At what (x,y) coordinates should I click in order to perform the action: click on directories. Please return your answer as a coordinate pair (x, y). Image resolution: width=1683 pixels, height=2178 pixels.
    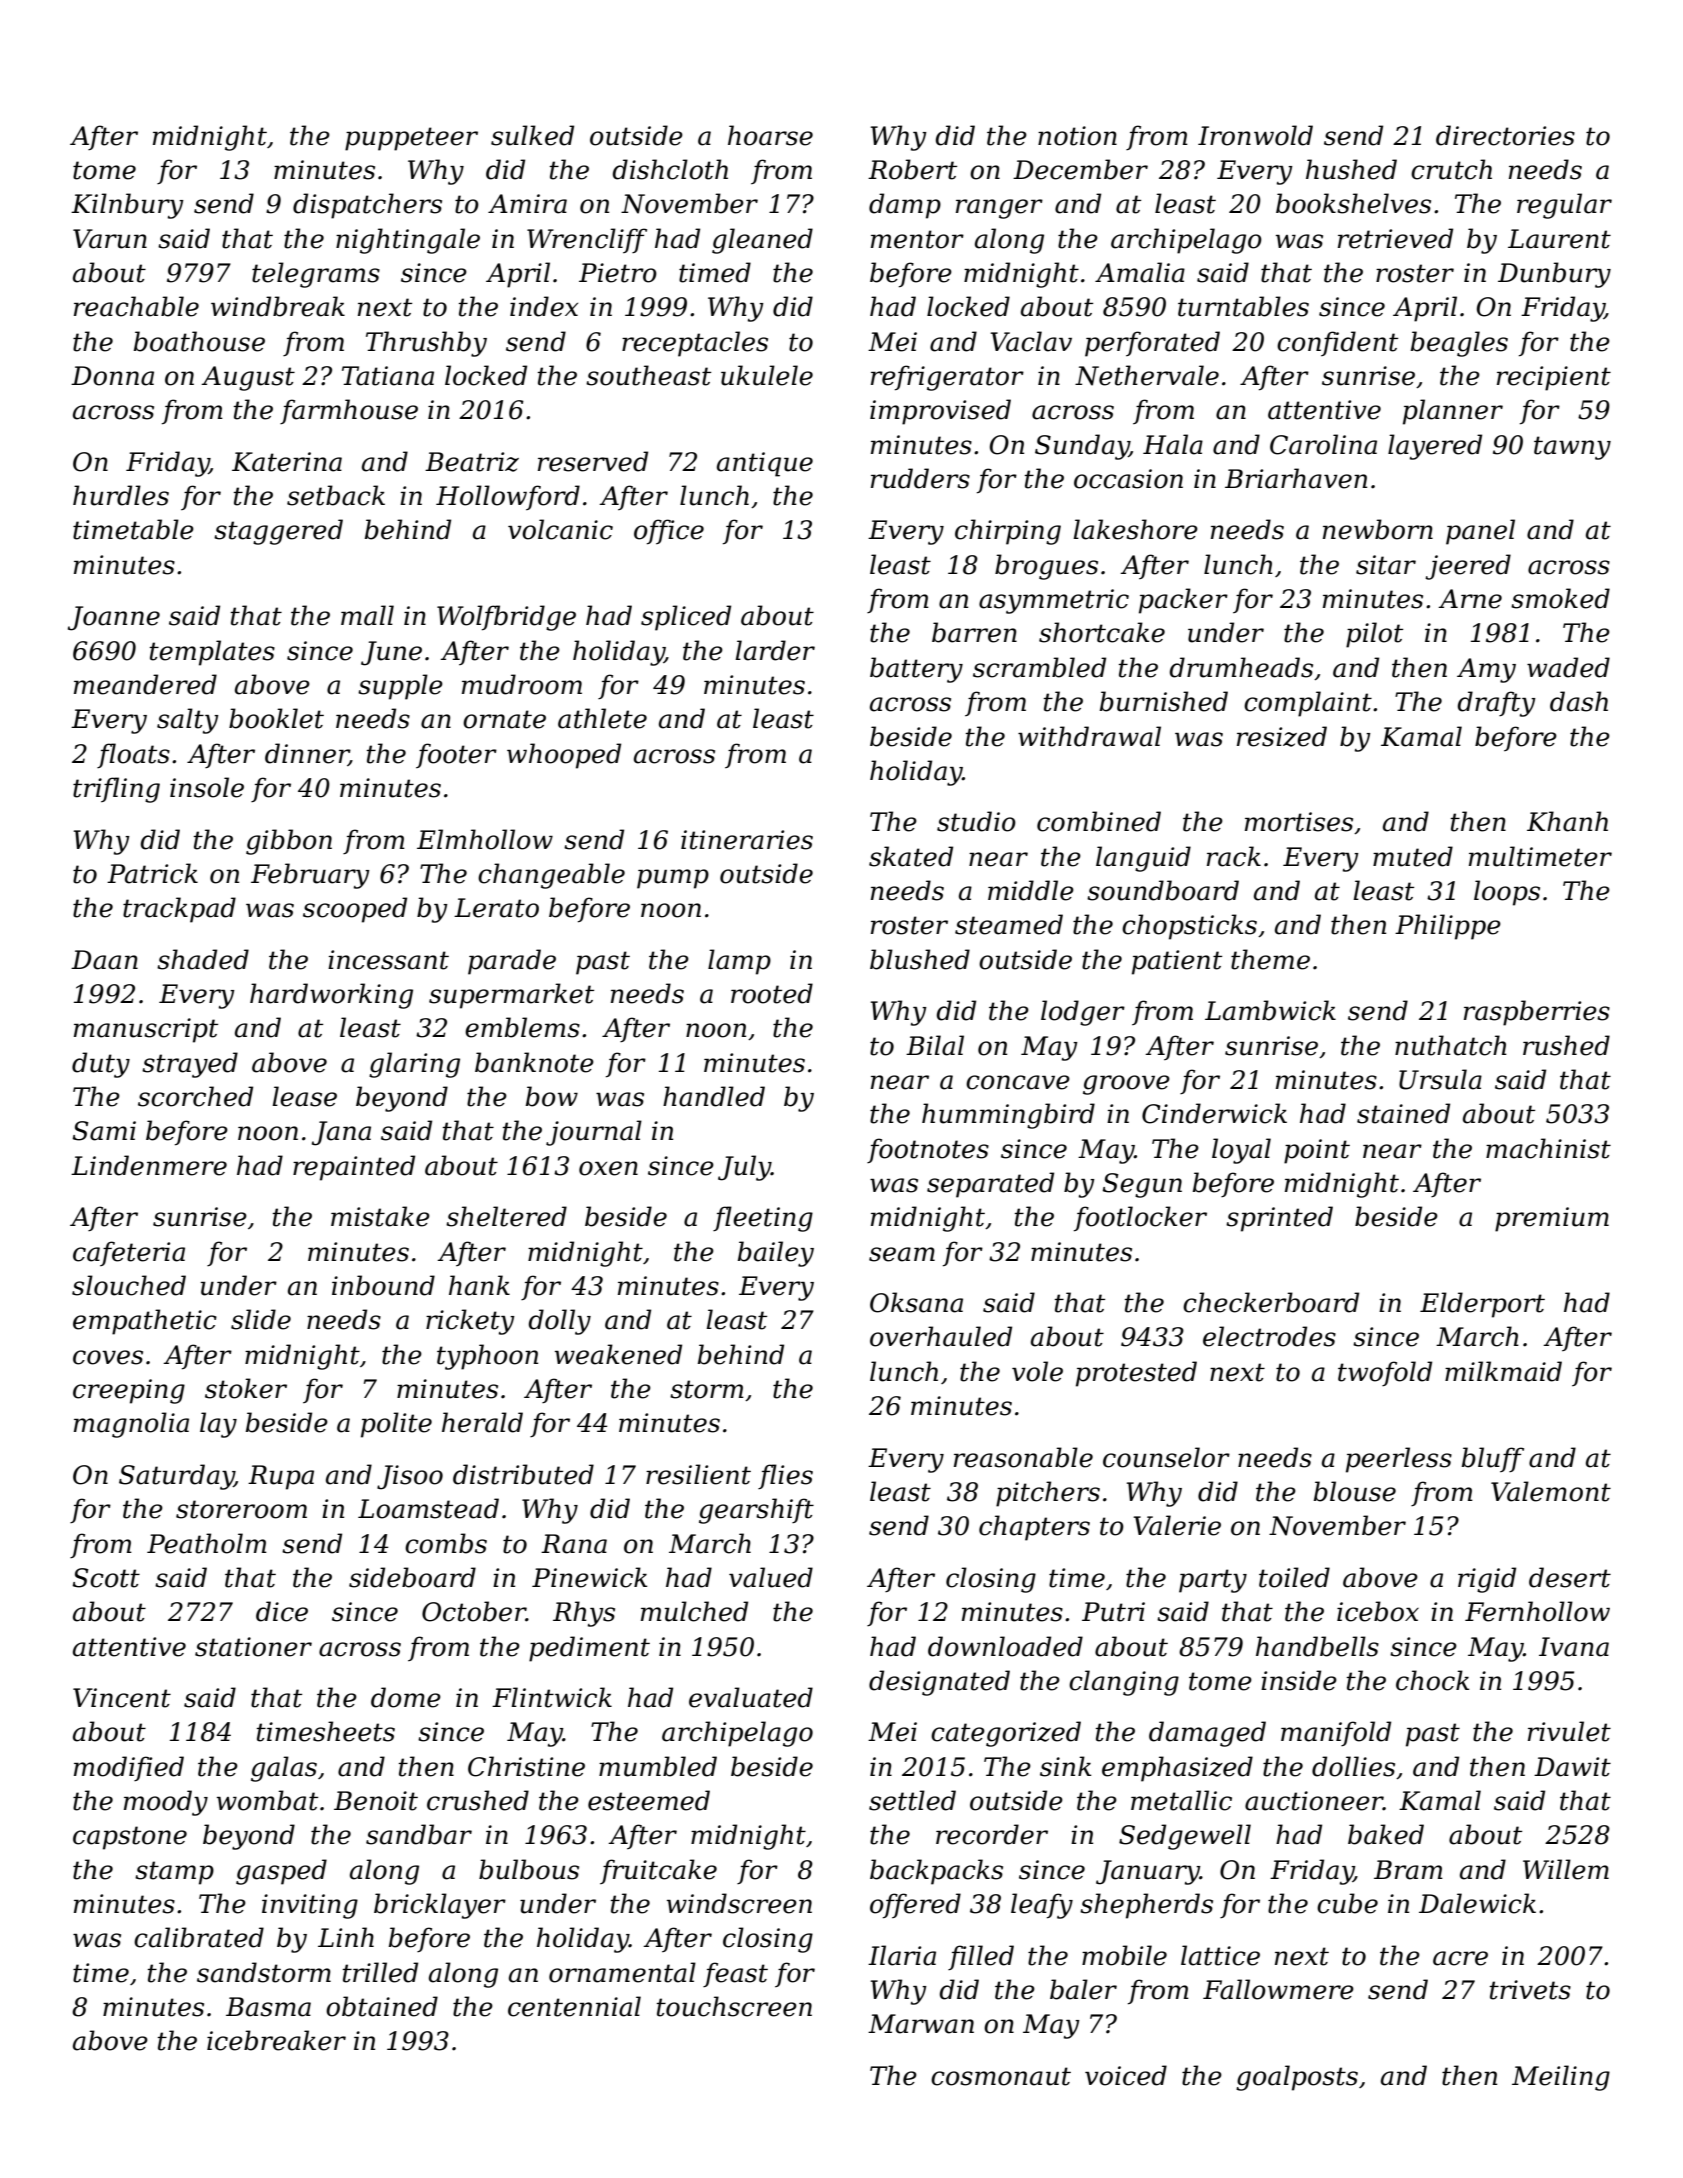
    Looking at the image, I should click on (1505, 135).
